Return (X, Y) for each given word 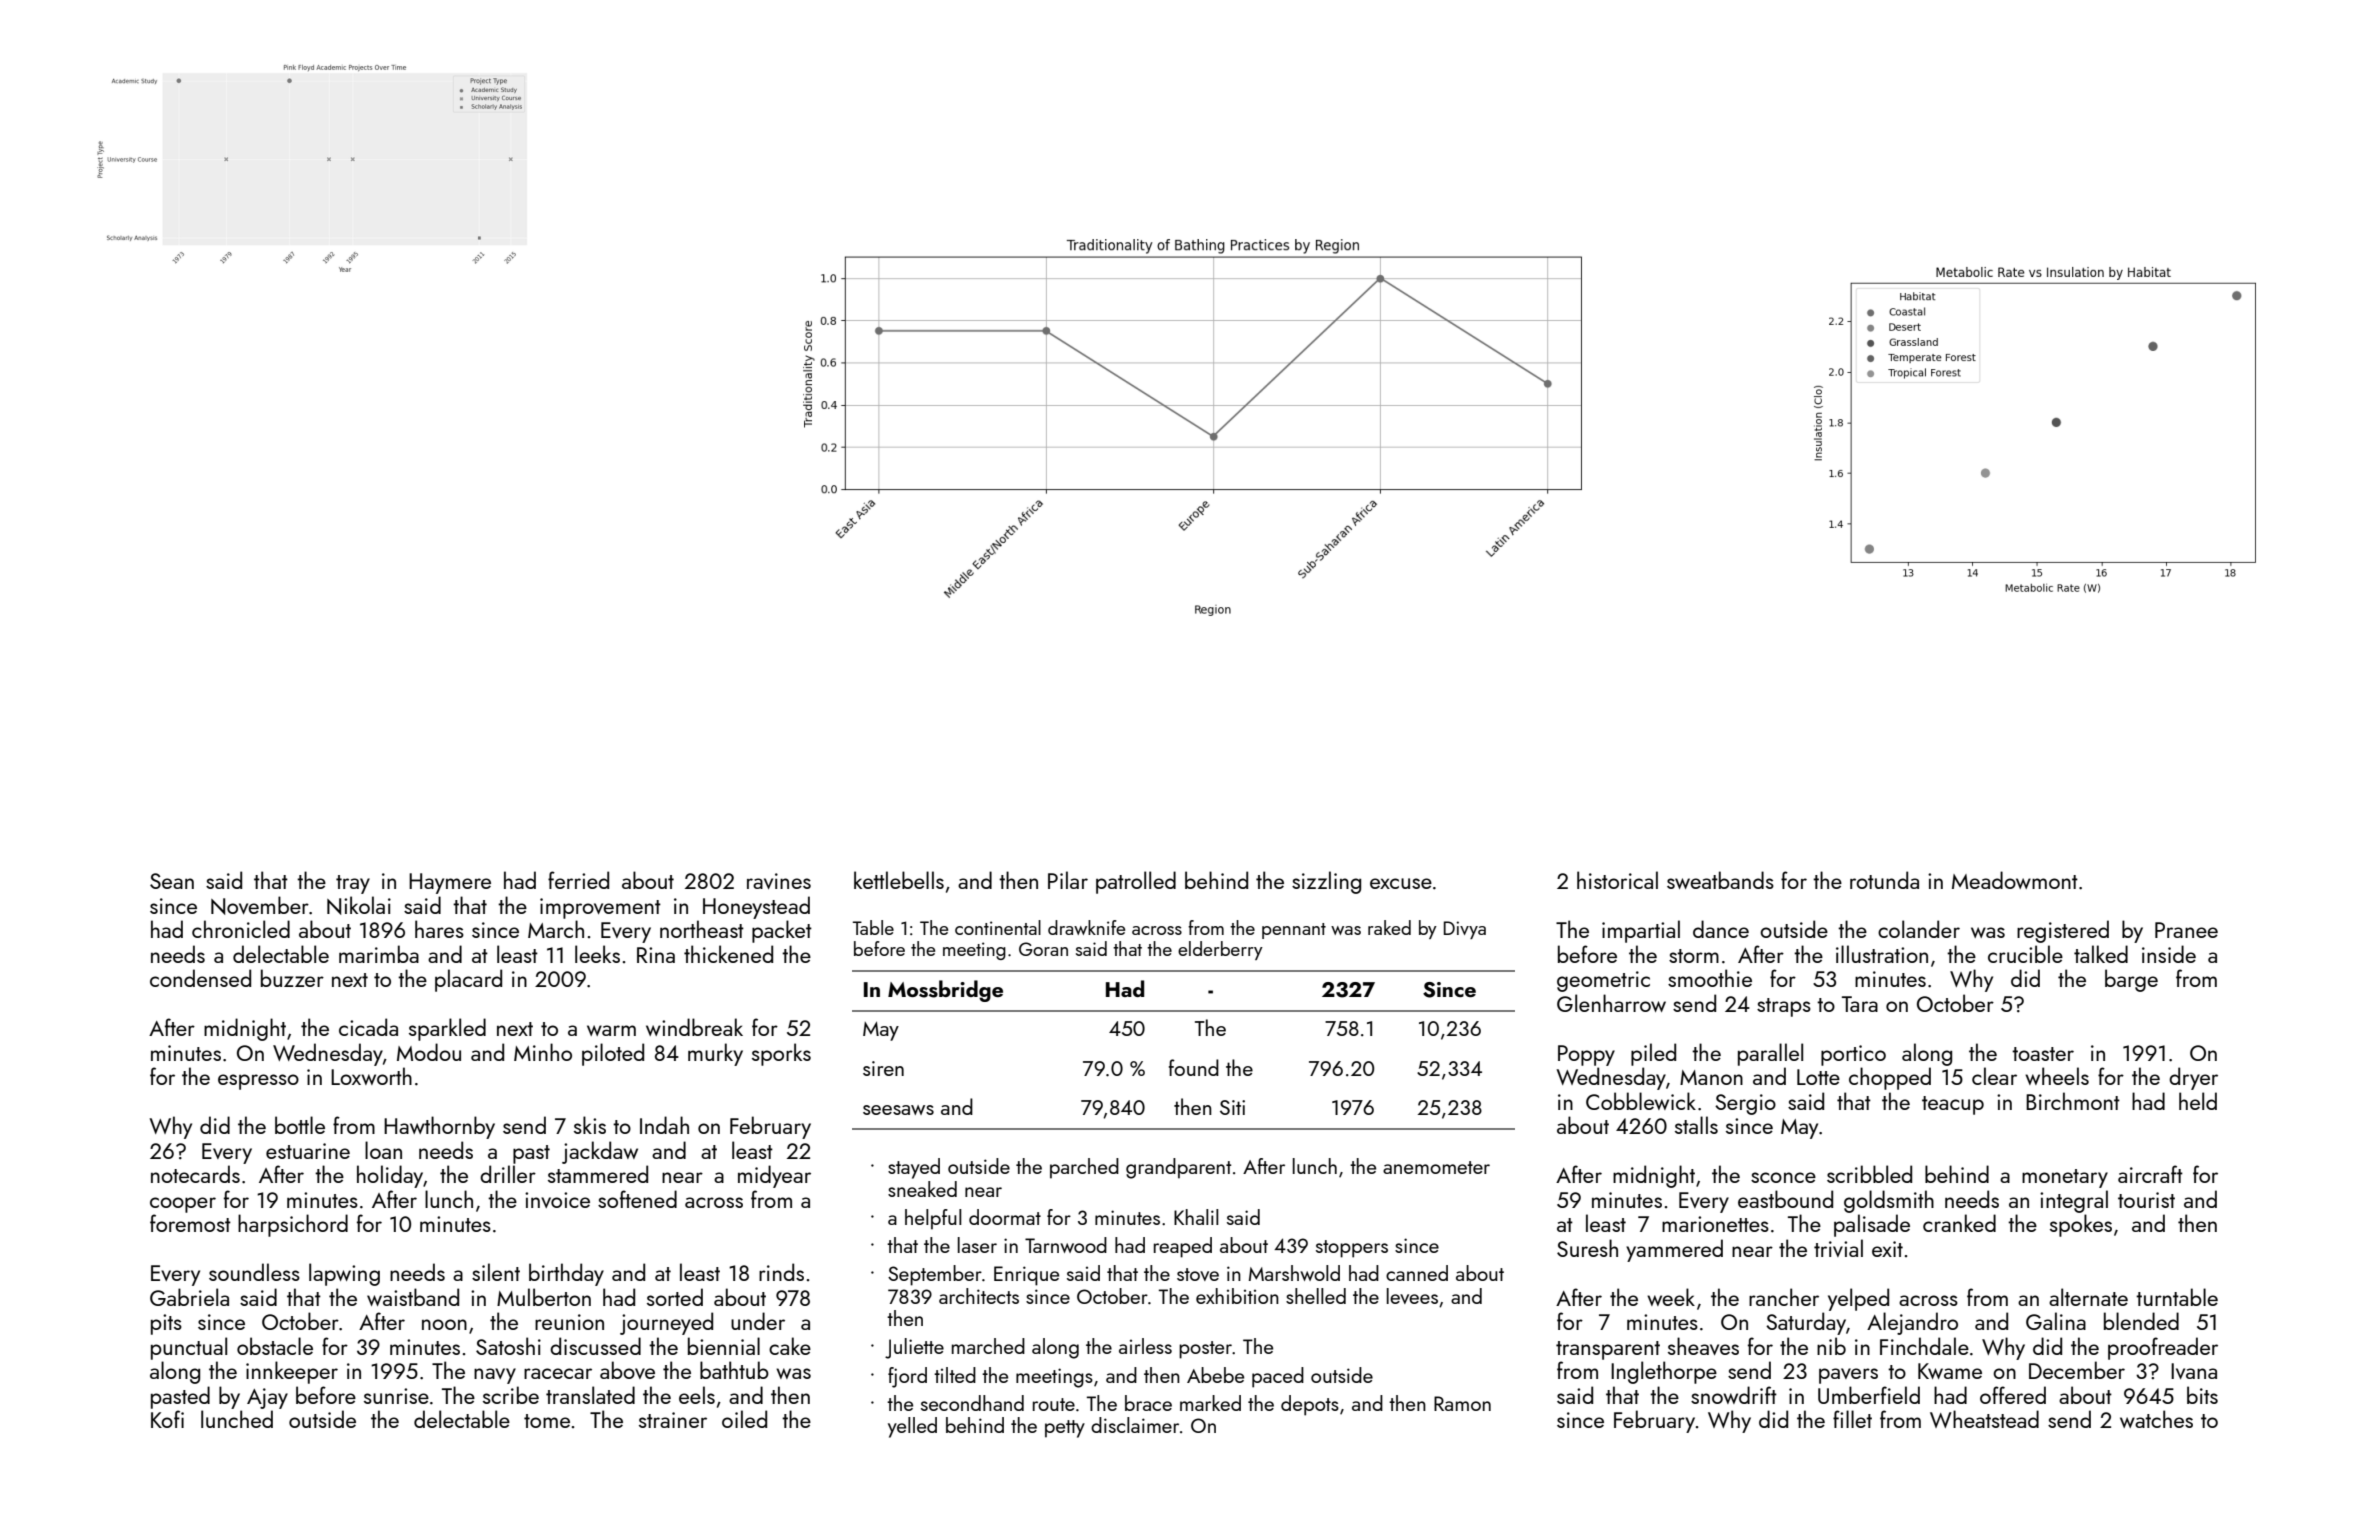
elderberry (1220, 950)
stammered (598, 1174)
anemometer (1436, 1167)
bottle (300, 1125)
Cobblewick (1641, 1101)
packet (782, 931)
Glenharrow (1611, 1003)
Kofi (167, 1419)
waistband (413, 1297)
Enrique (1026, 1276)
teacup (1953, 1105)
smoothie (1710, 978)
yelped (1858, 1299)
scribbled (1869, 1174)
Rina (656, 955)
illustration (1882, 954)
